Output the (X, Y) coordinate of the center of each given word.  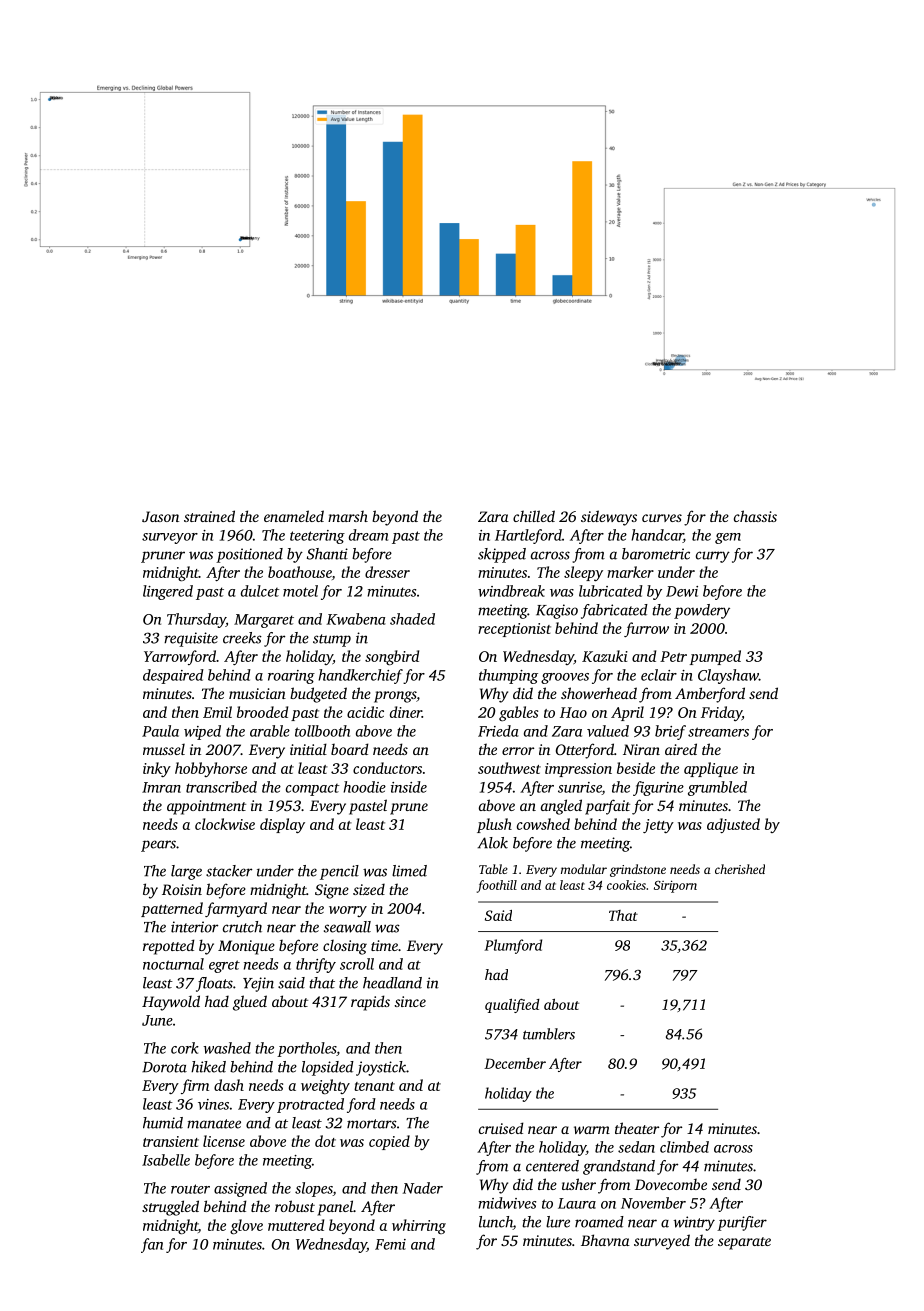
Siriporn (675, 886)
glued (250, 1003)
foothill (497, 886)
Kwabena (356, 619)
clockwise (225, 824)
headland (392, 983)
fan (152, 1245)
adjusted (733, 825)
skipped (502, 555)
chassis (755, 516)
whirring (419, 1226)
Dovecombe (671, 1184)
